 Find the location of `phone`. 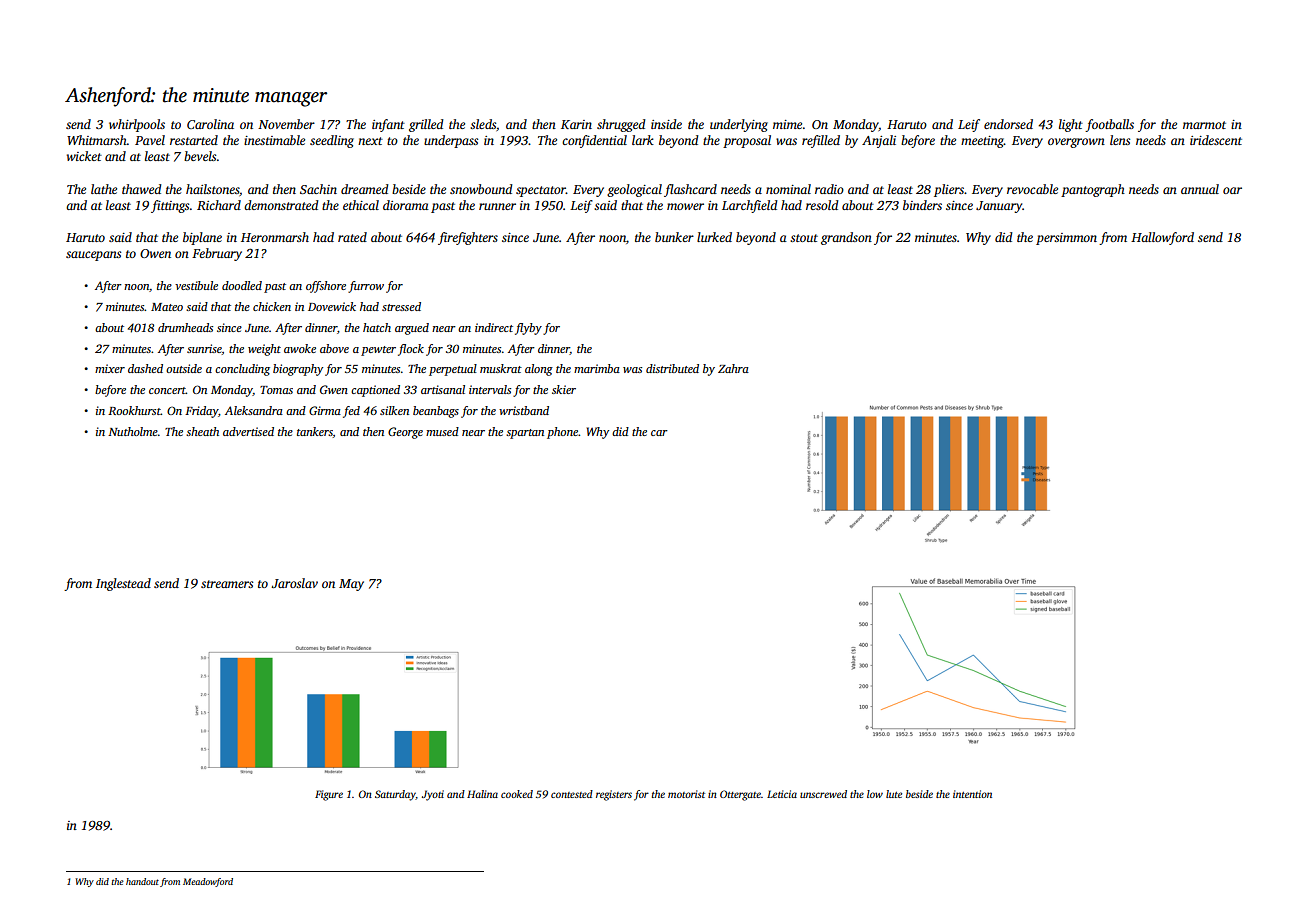

phone is located at coordinates (562, 433).
